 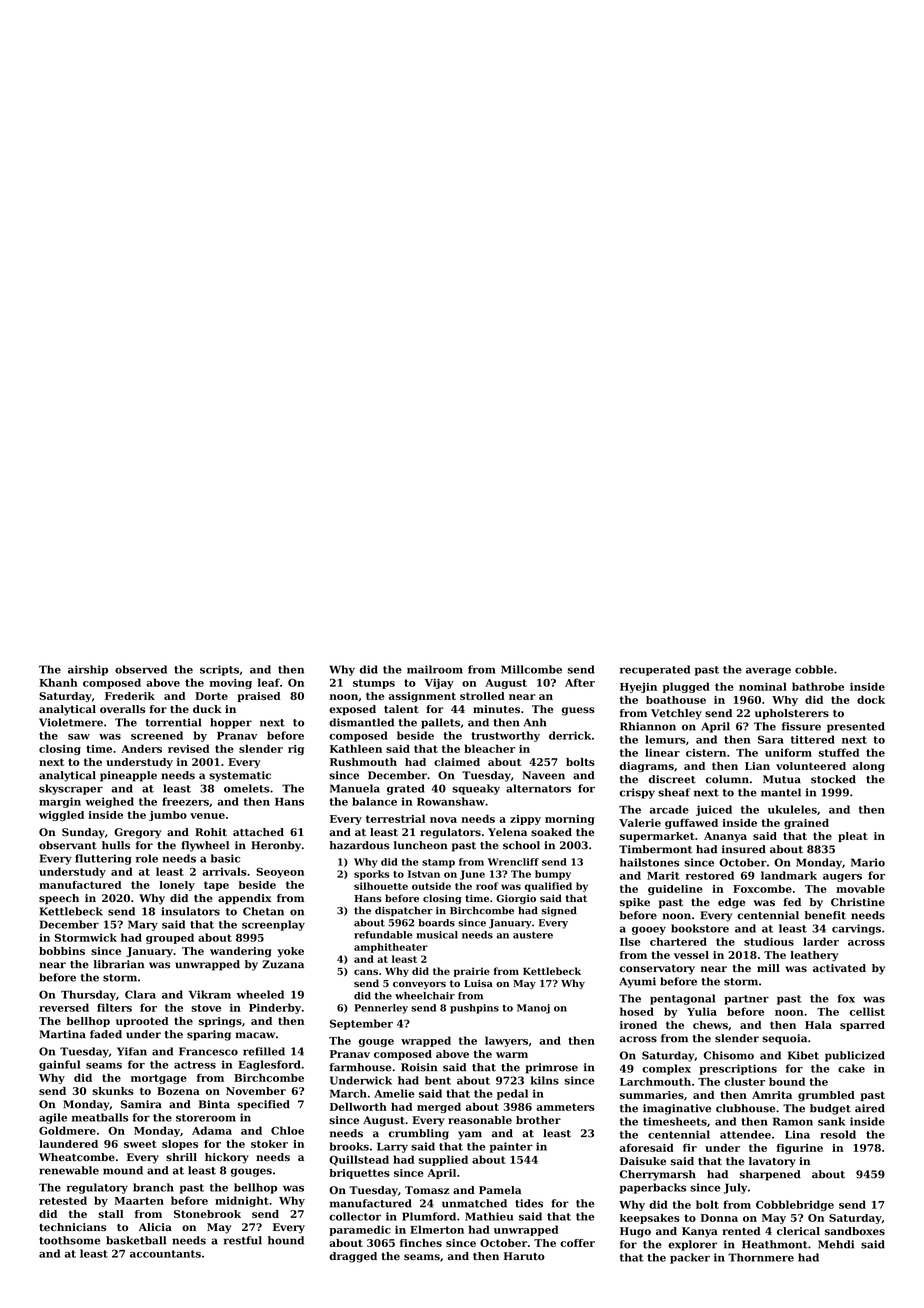 What do you see at coordinates (83, 833) in the document?
I see `Sunday` at bounding box center [83, 833].
